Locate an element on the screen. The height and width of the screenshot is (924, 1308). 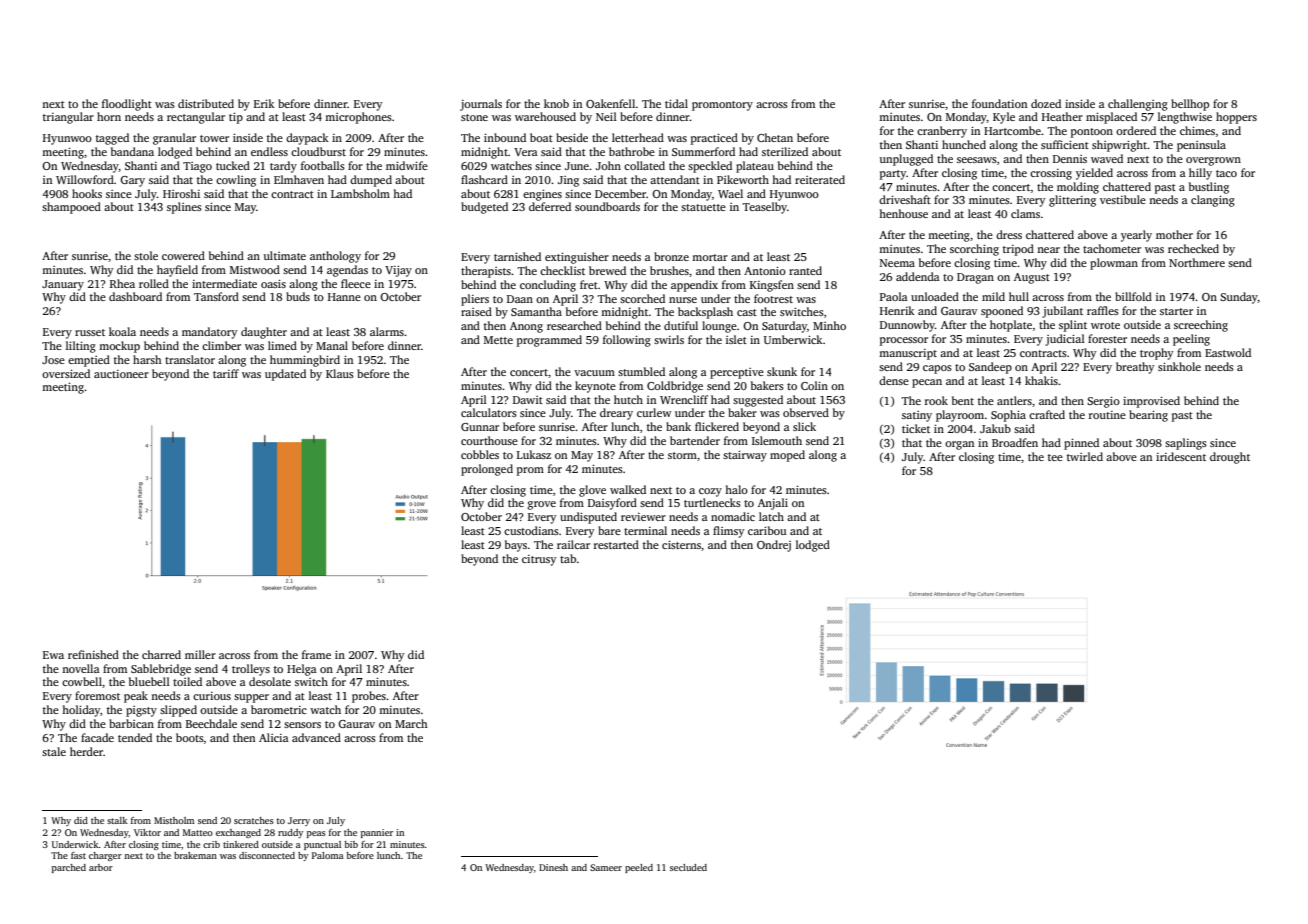
observed is located at coordinates (806, 412).
